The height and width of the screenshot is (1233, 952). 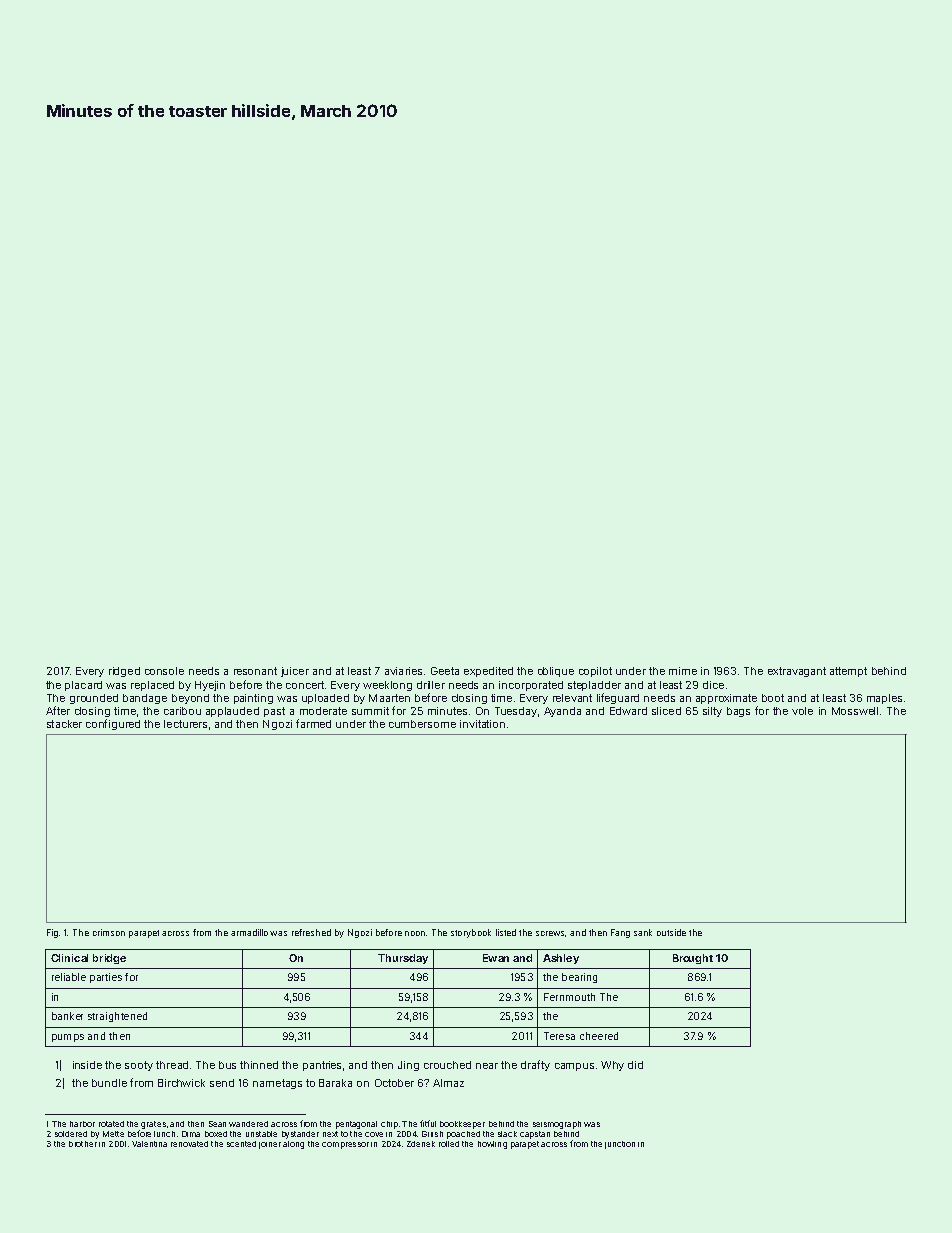 I want to click on bags, so click(x=738, y=712).
